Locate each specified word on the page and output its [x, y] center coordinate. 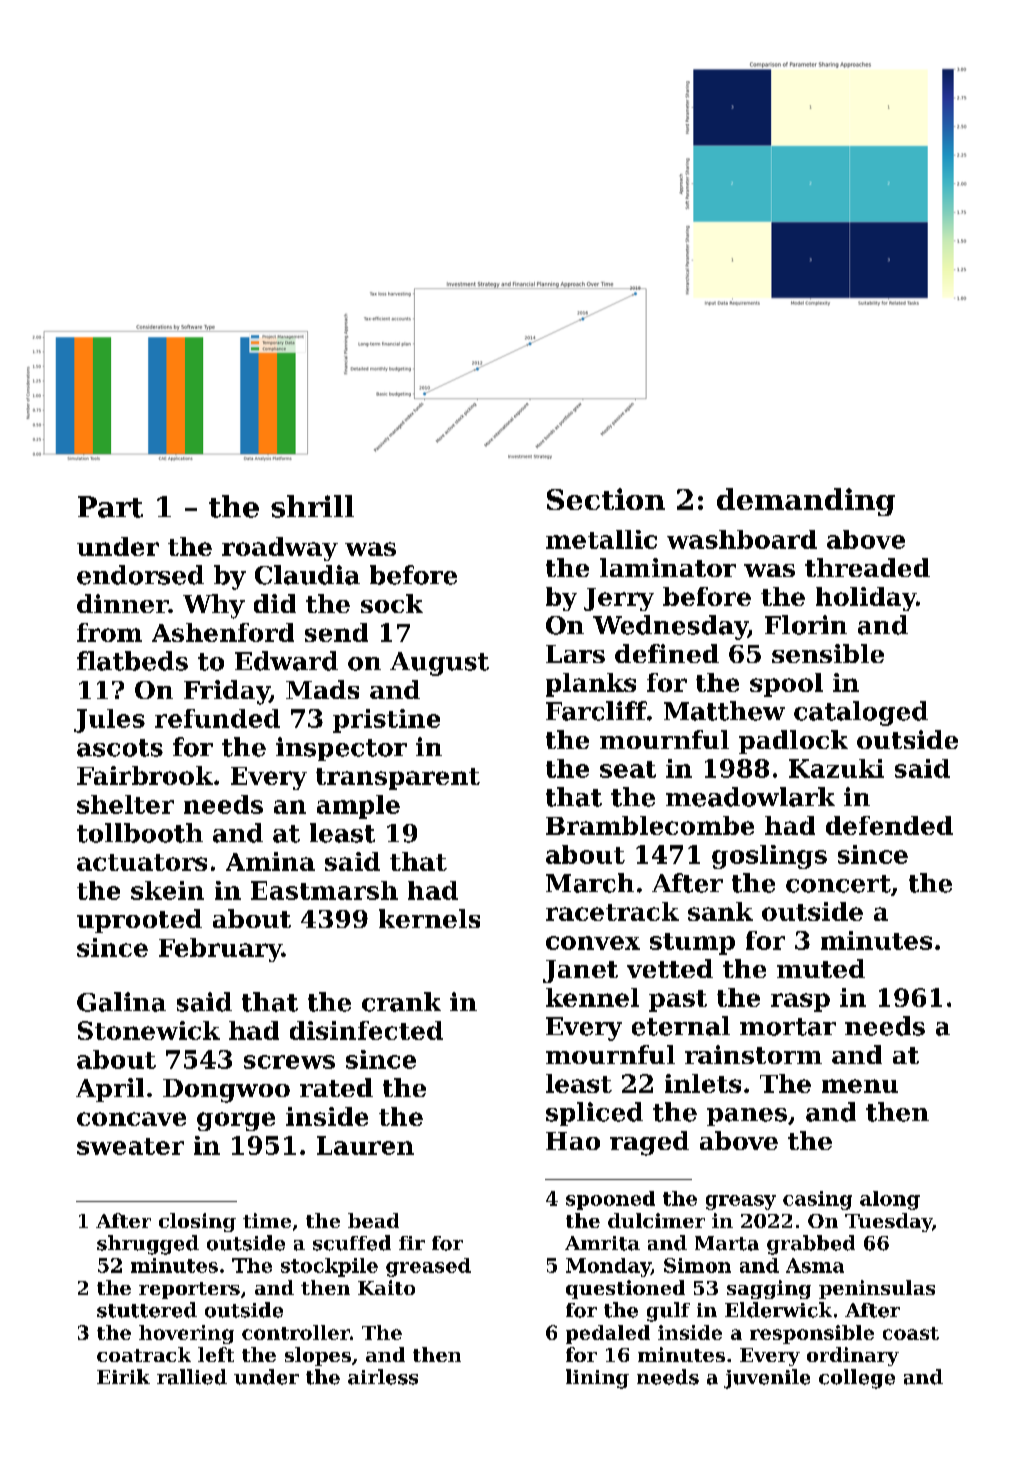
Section [606, 499]
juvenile [767, 1379]
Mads [322, 689]
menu [860, 1086]
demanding [806, 502]
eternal [681, 1026]
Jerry [619, 599]
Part [110, 507]
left [216, 1354]
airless [383, 1377]
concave [131, 1119]
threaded [867, 567]
